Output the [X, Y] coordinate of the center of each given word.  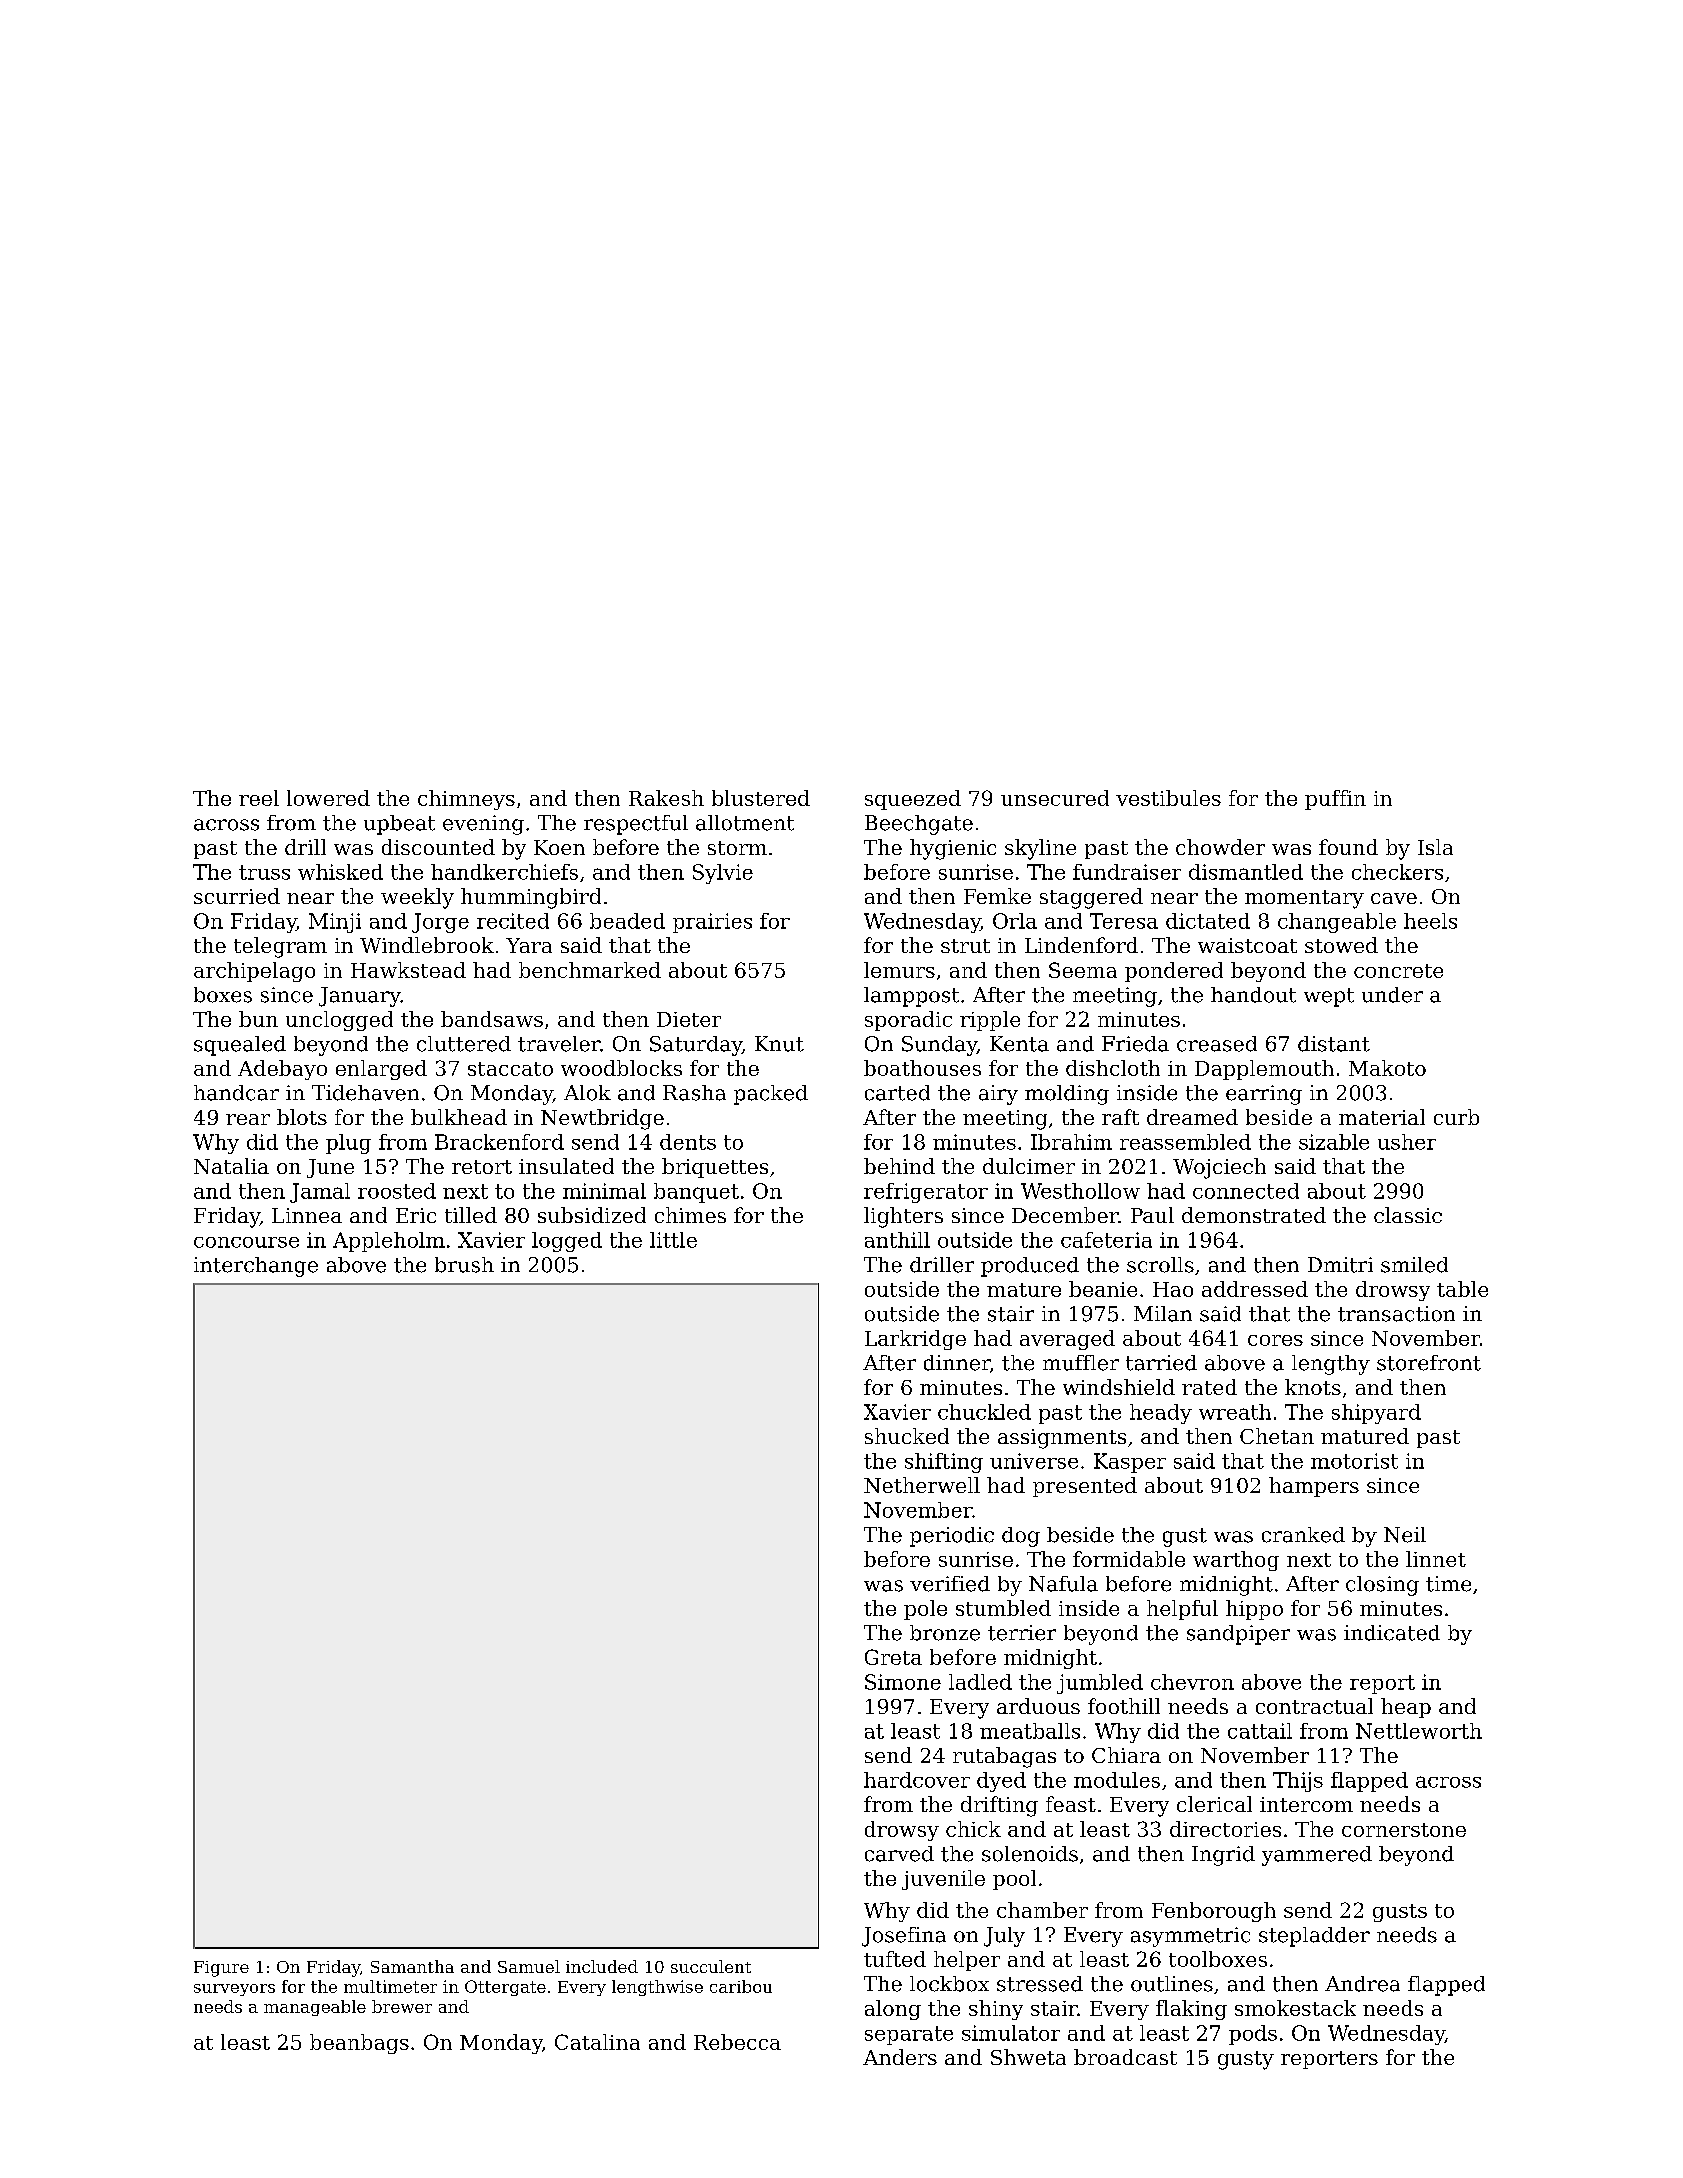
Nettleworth [1419, 1731]
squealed [240, 1046]
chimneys [466, 800]
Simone [903, 1682]
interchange [256, 1267]
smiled [1414, 1265]
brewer [402, 2006]
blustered [761, 798]
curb [1456, 1117]
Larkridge [915, 1340]
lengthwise [657, 1988]
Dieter [689, 1019]
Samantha [412, 1966]
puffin [1335, 800]
